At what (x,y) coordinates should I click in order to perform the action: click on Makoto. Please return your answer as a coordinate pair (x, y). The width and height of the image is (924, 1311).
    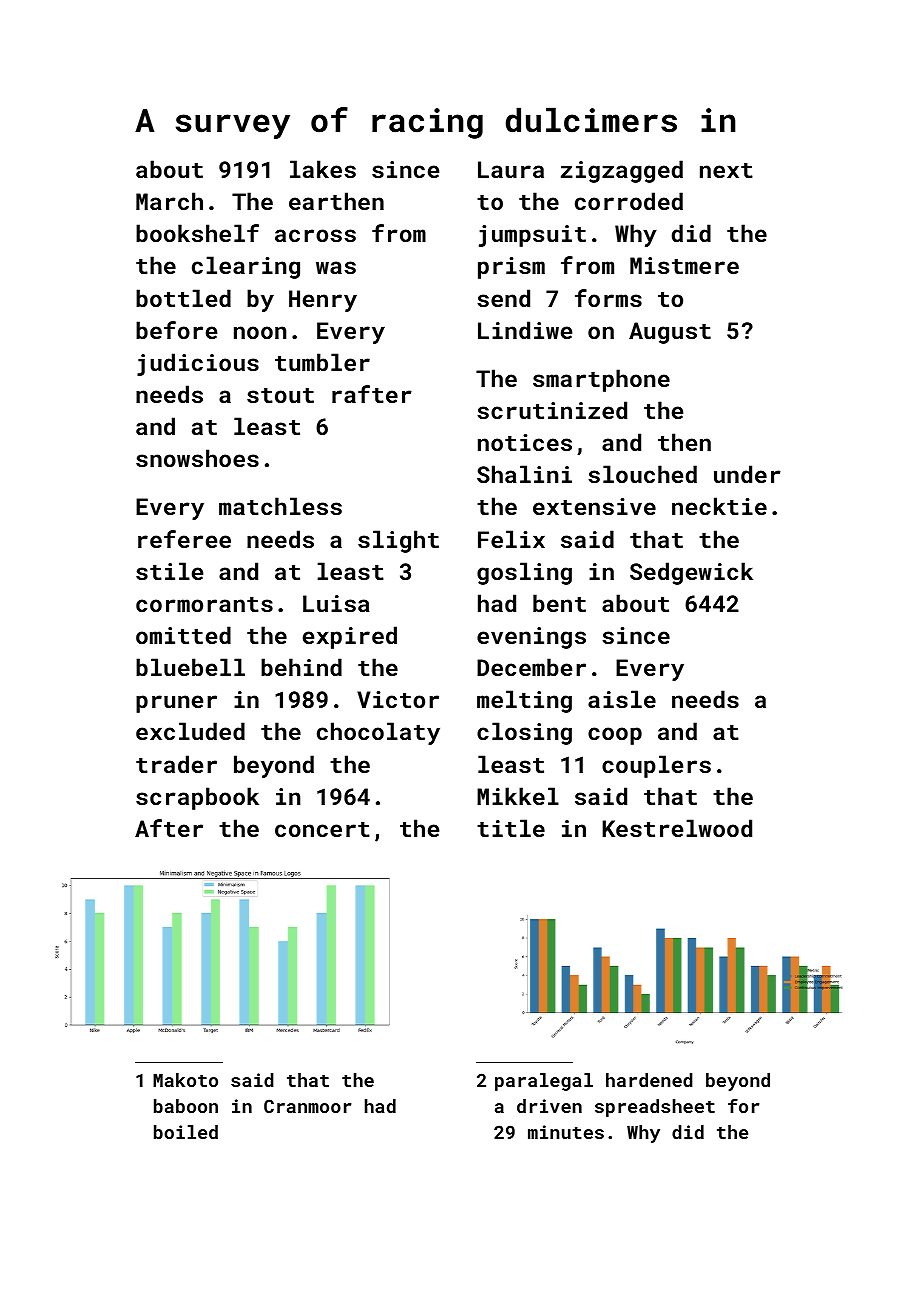
    Looking at the image, I should click on (185, 1080).
